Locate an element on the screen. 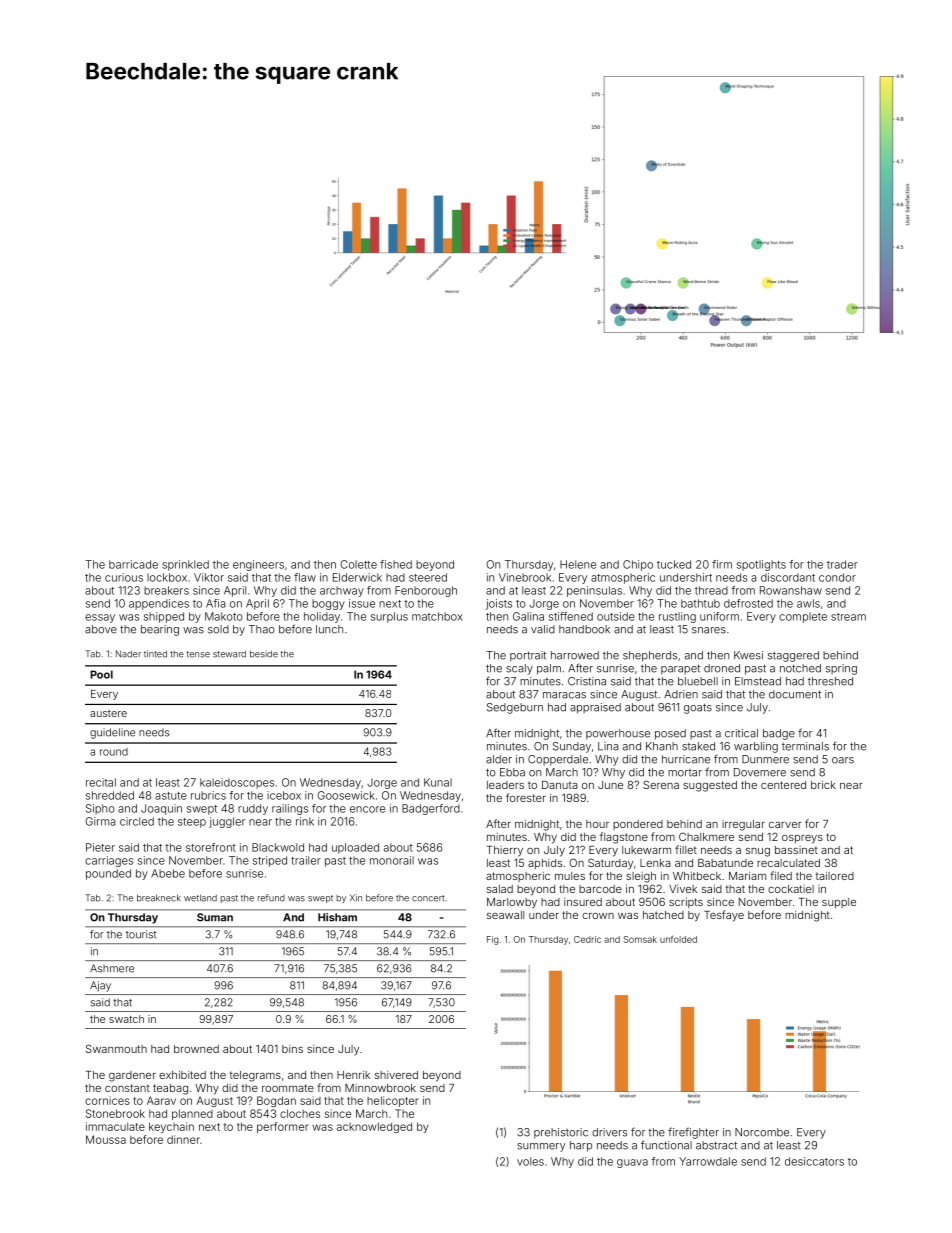 The height and width of the screenshot is (1233, 952). guideline is located at coordinates (112, 733).
